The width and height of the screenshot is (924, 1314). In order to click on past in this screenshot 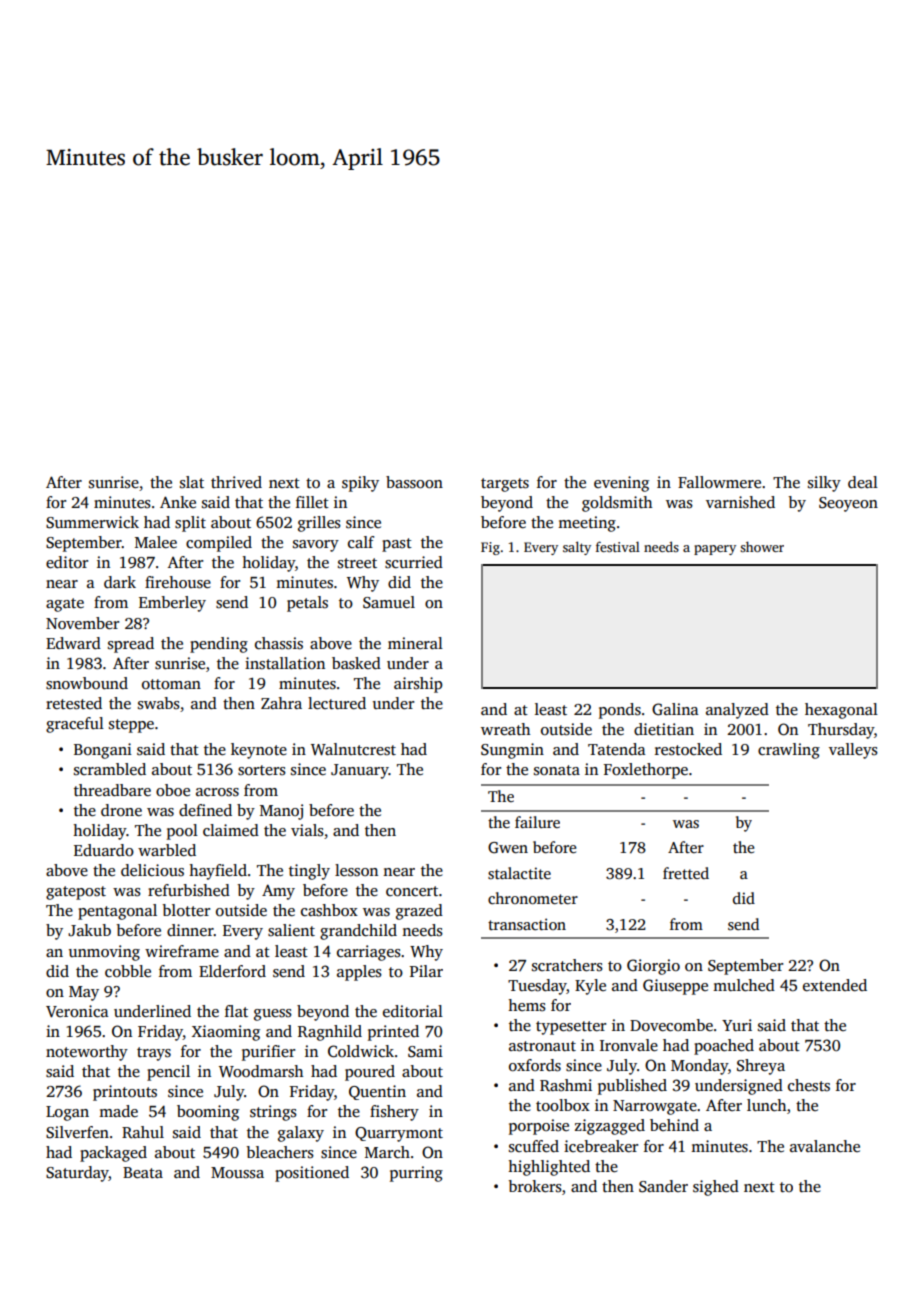, I will do `click(397, 545)`.
